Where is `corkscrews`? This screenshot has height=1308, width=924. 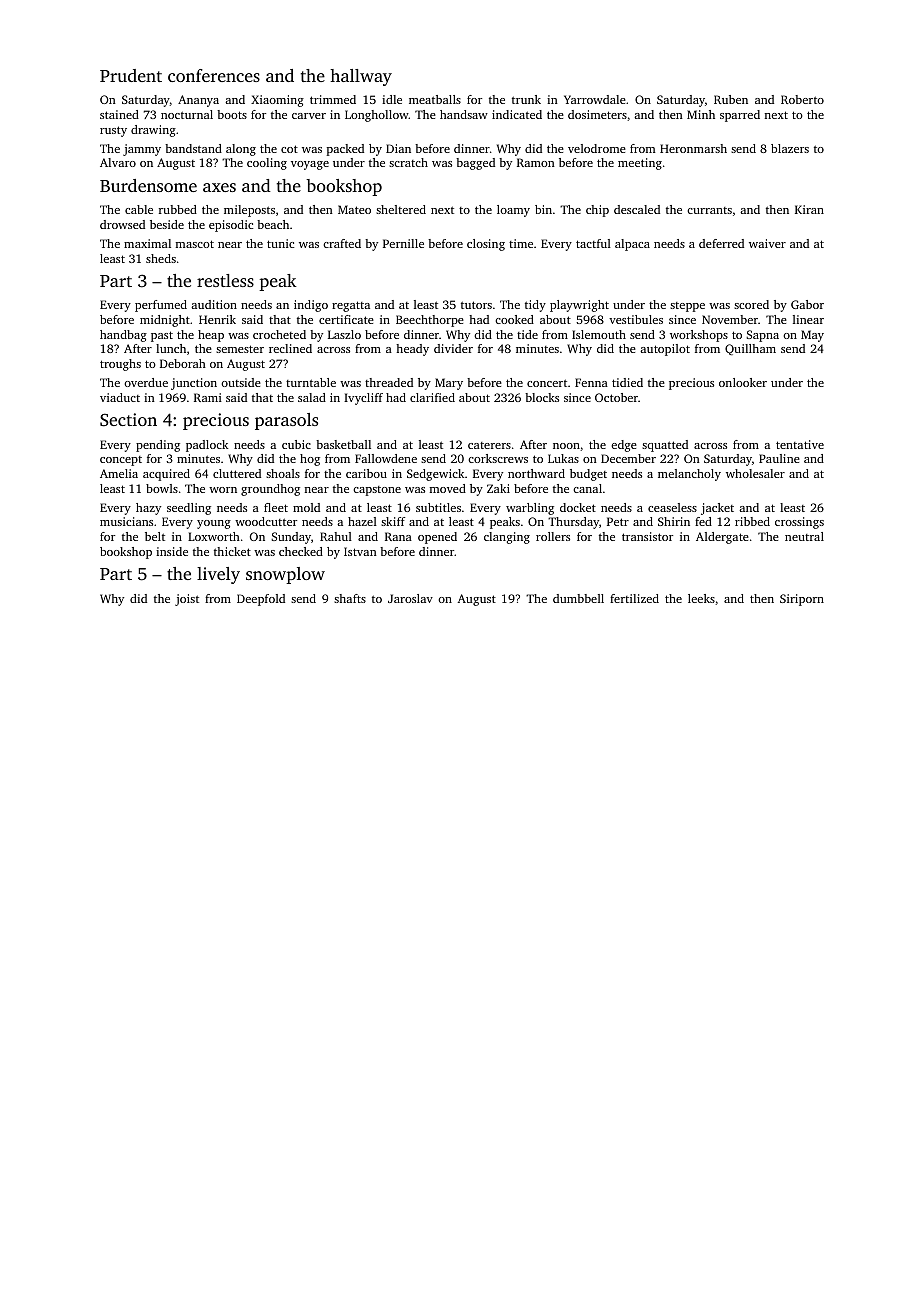 corkscrews is located at coordinates (498, 458).
